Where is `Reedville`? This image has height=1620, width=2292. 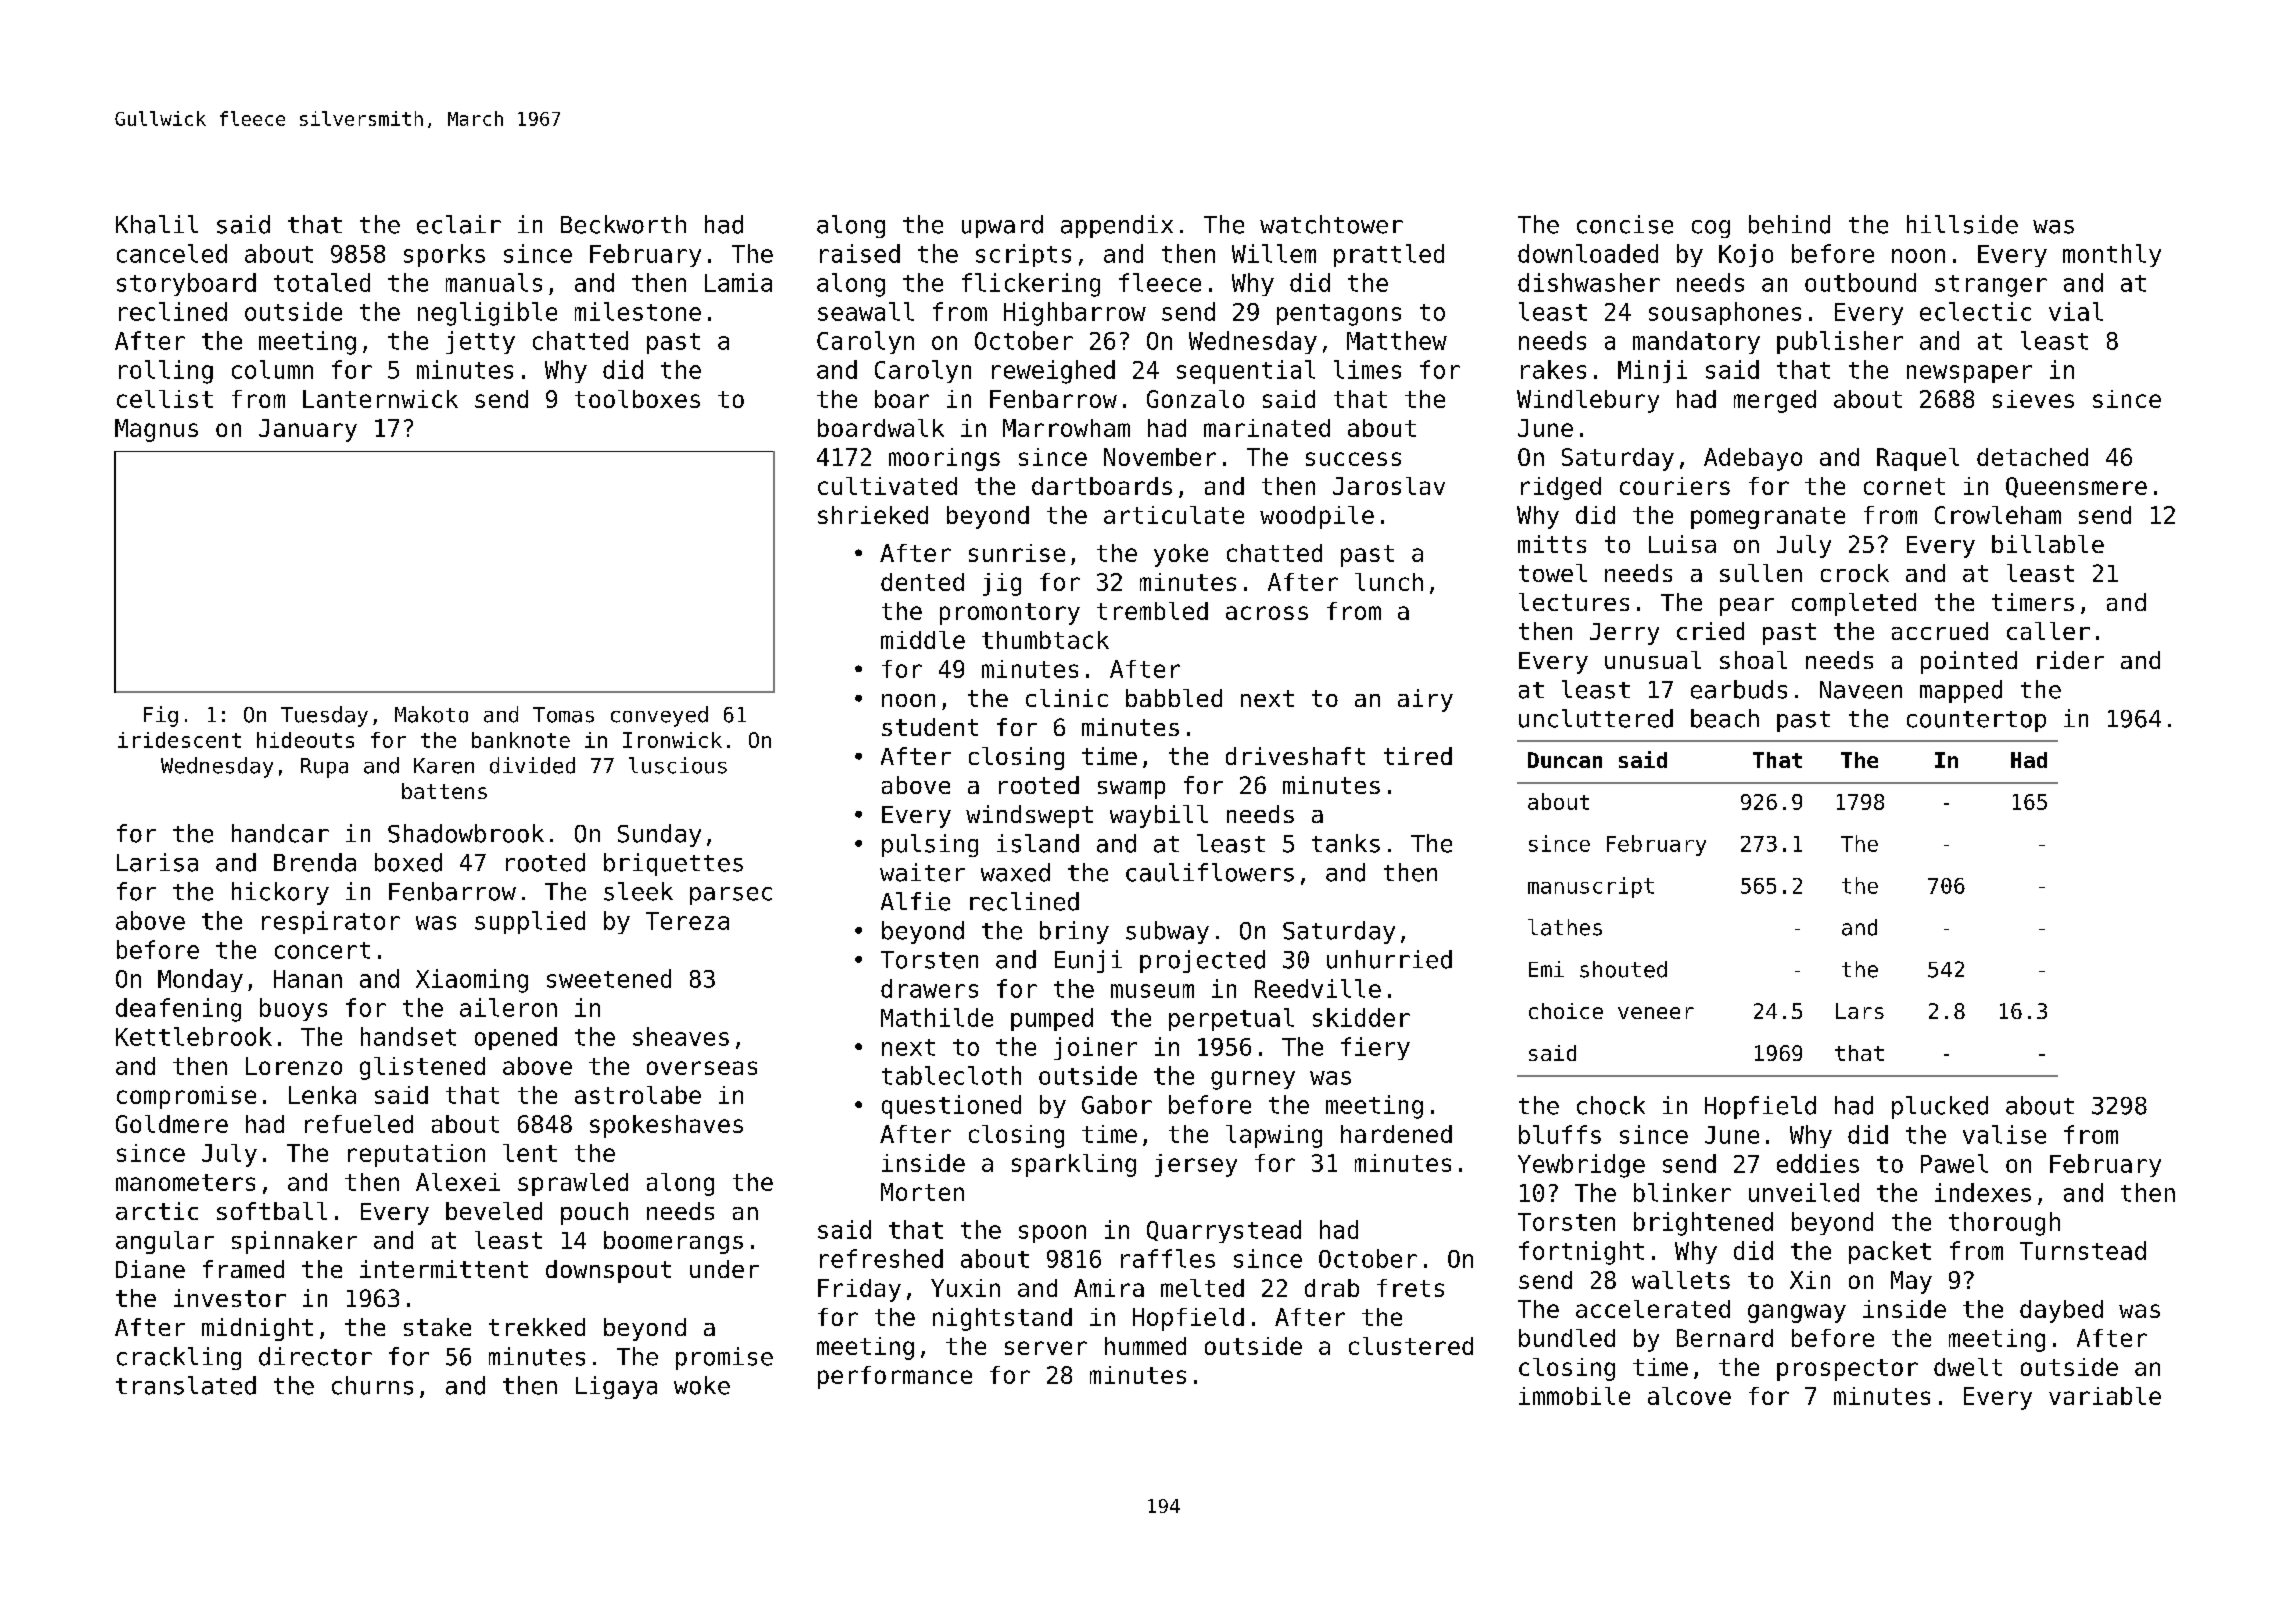 Reedville is located at coordinates (1318, 988).
